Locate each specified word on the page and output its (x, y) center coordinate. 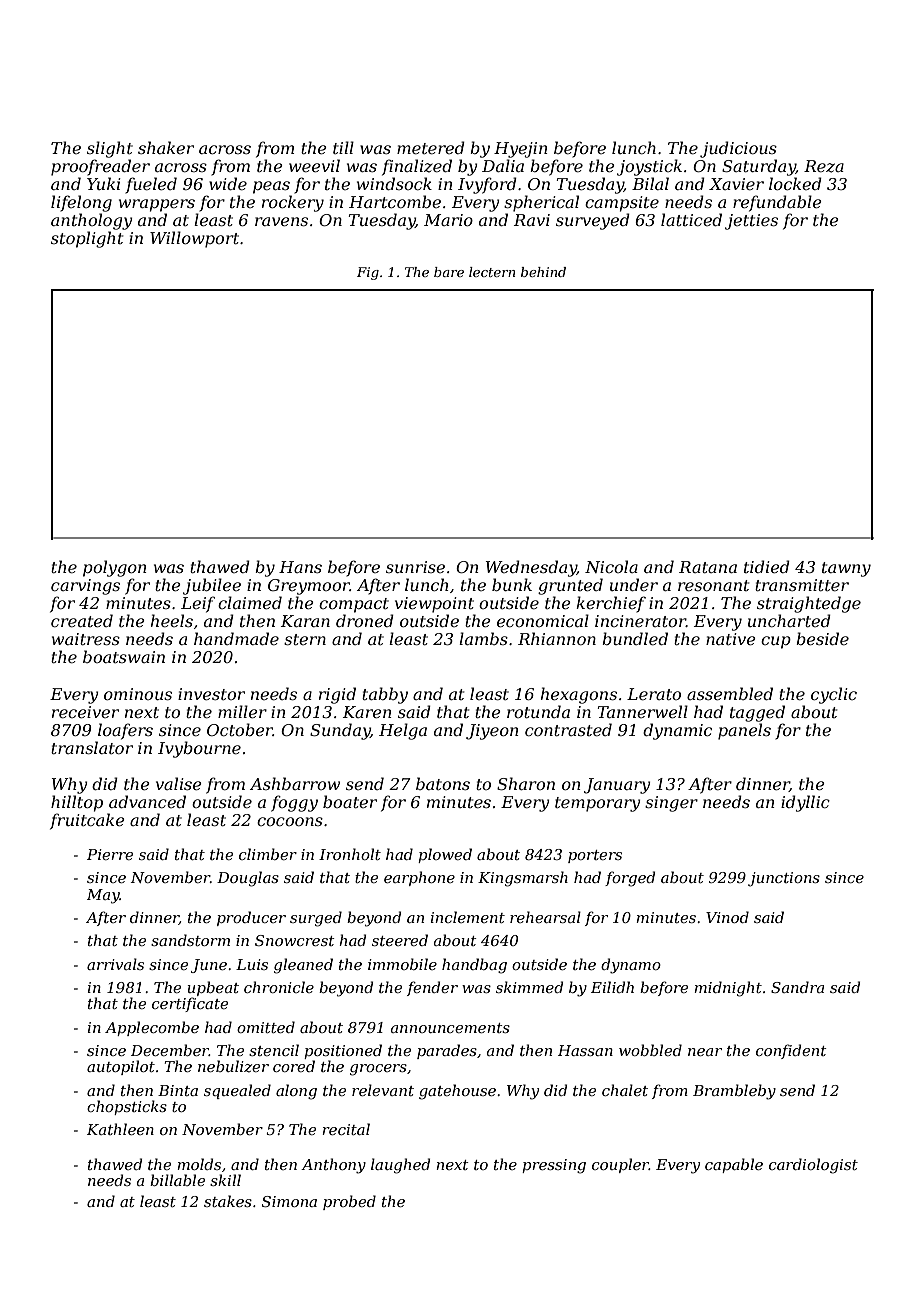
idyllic (805, 803)
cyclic (834, 695)
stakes (228, 1201)
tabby (385, 695)
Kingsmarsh (523, 879)
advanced (147, 801)
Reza (824, 166)
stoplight (87, 239)
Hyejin (521, 150)
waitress (86, 639)
